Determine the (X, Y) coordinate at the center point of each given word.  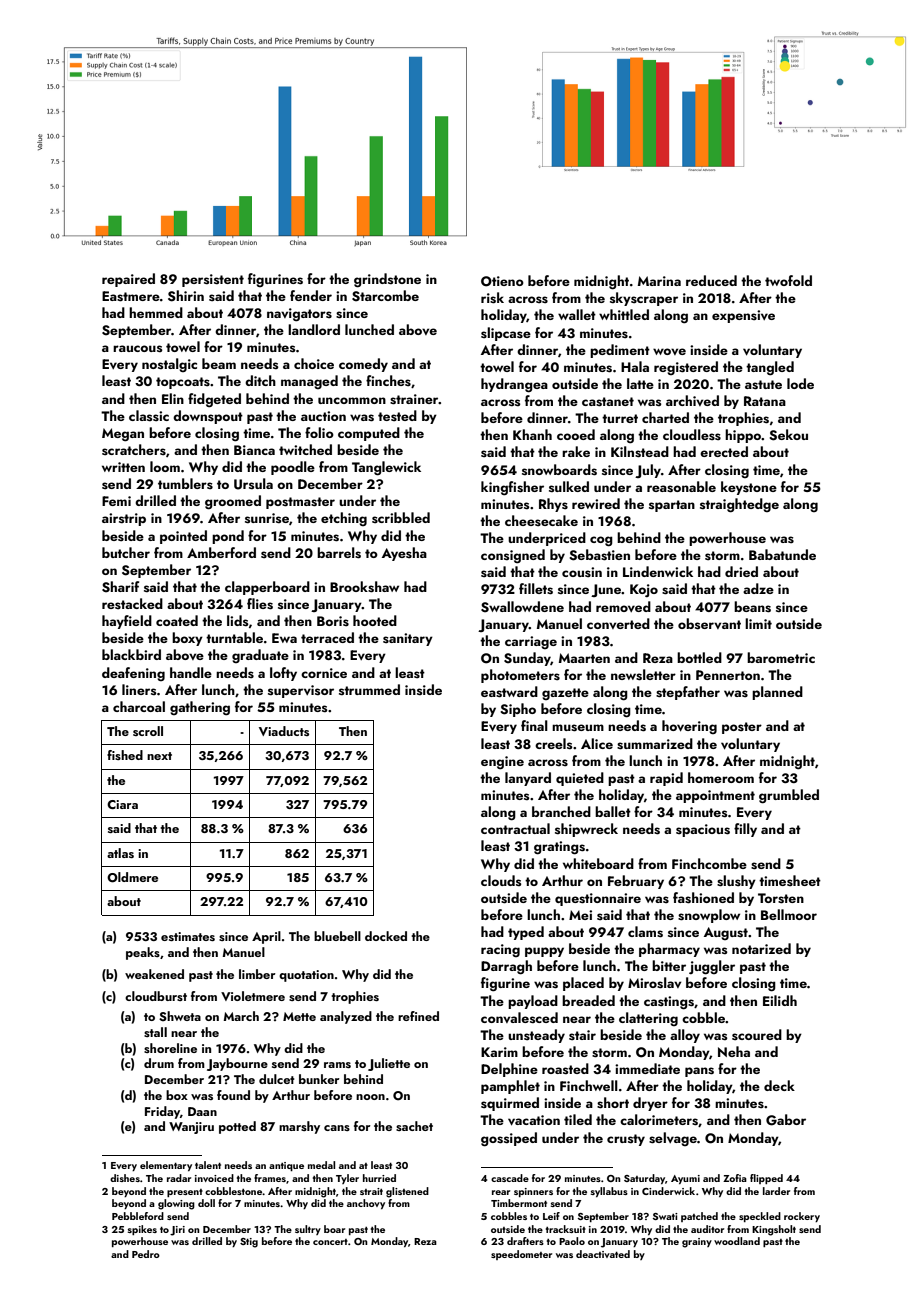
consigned (513, 556)
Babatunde (782, 554)
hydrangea (514, 385)
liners (139, 689)
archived (692, 400)
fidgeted (214, 400)
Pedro (146, 1254)
